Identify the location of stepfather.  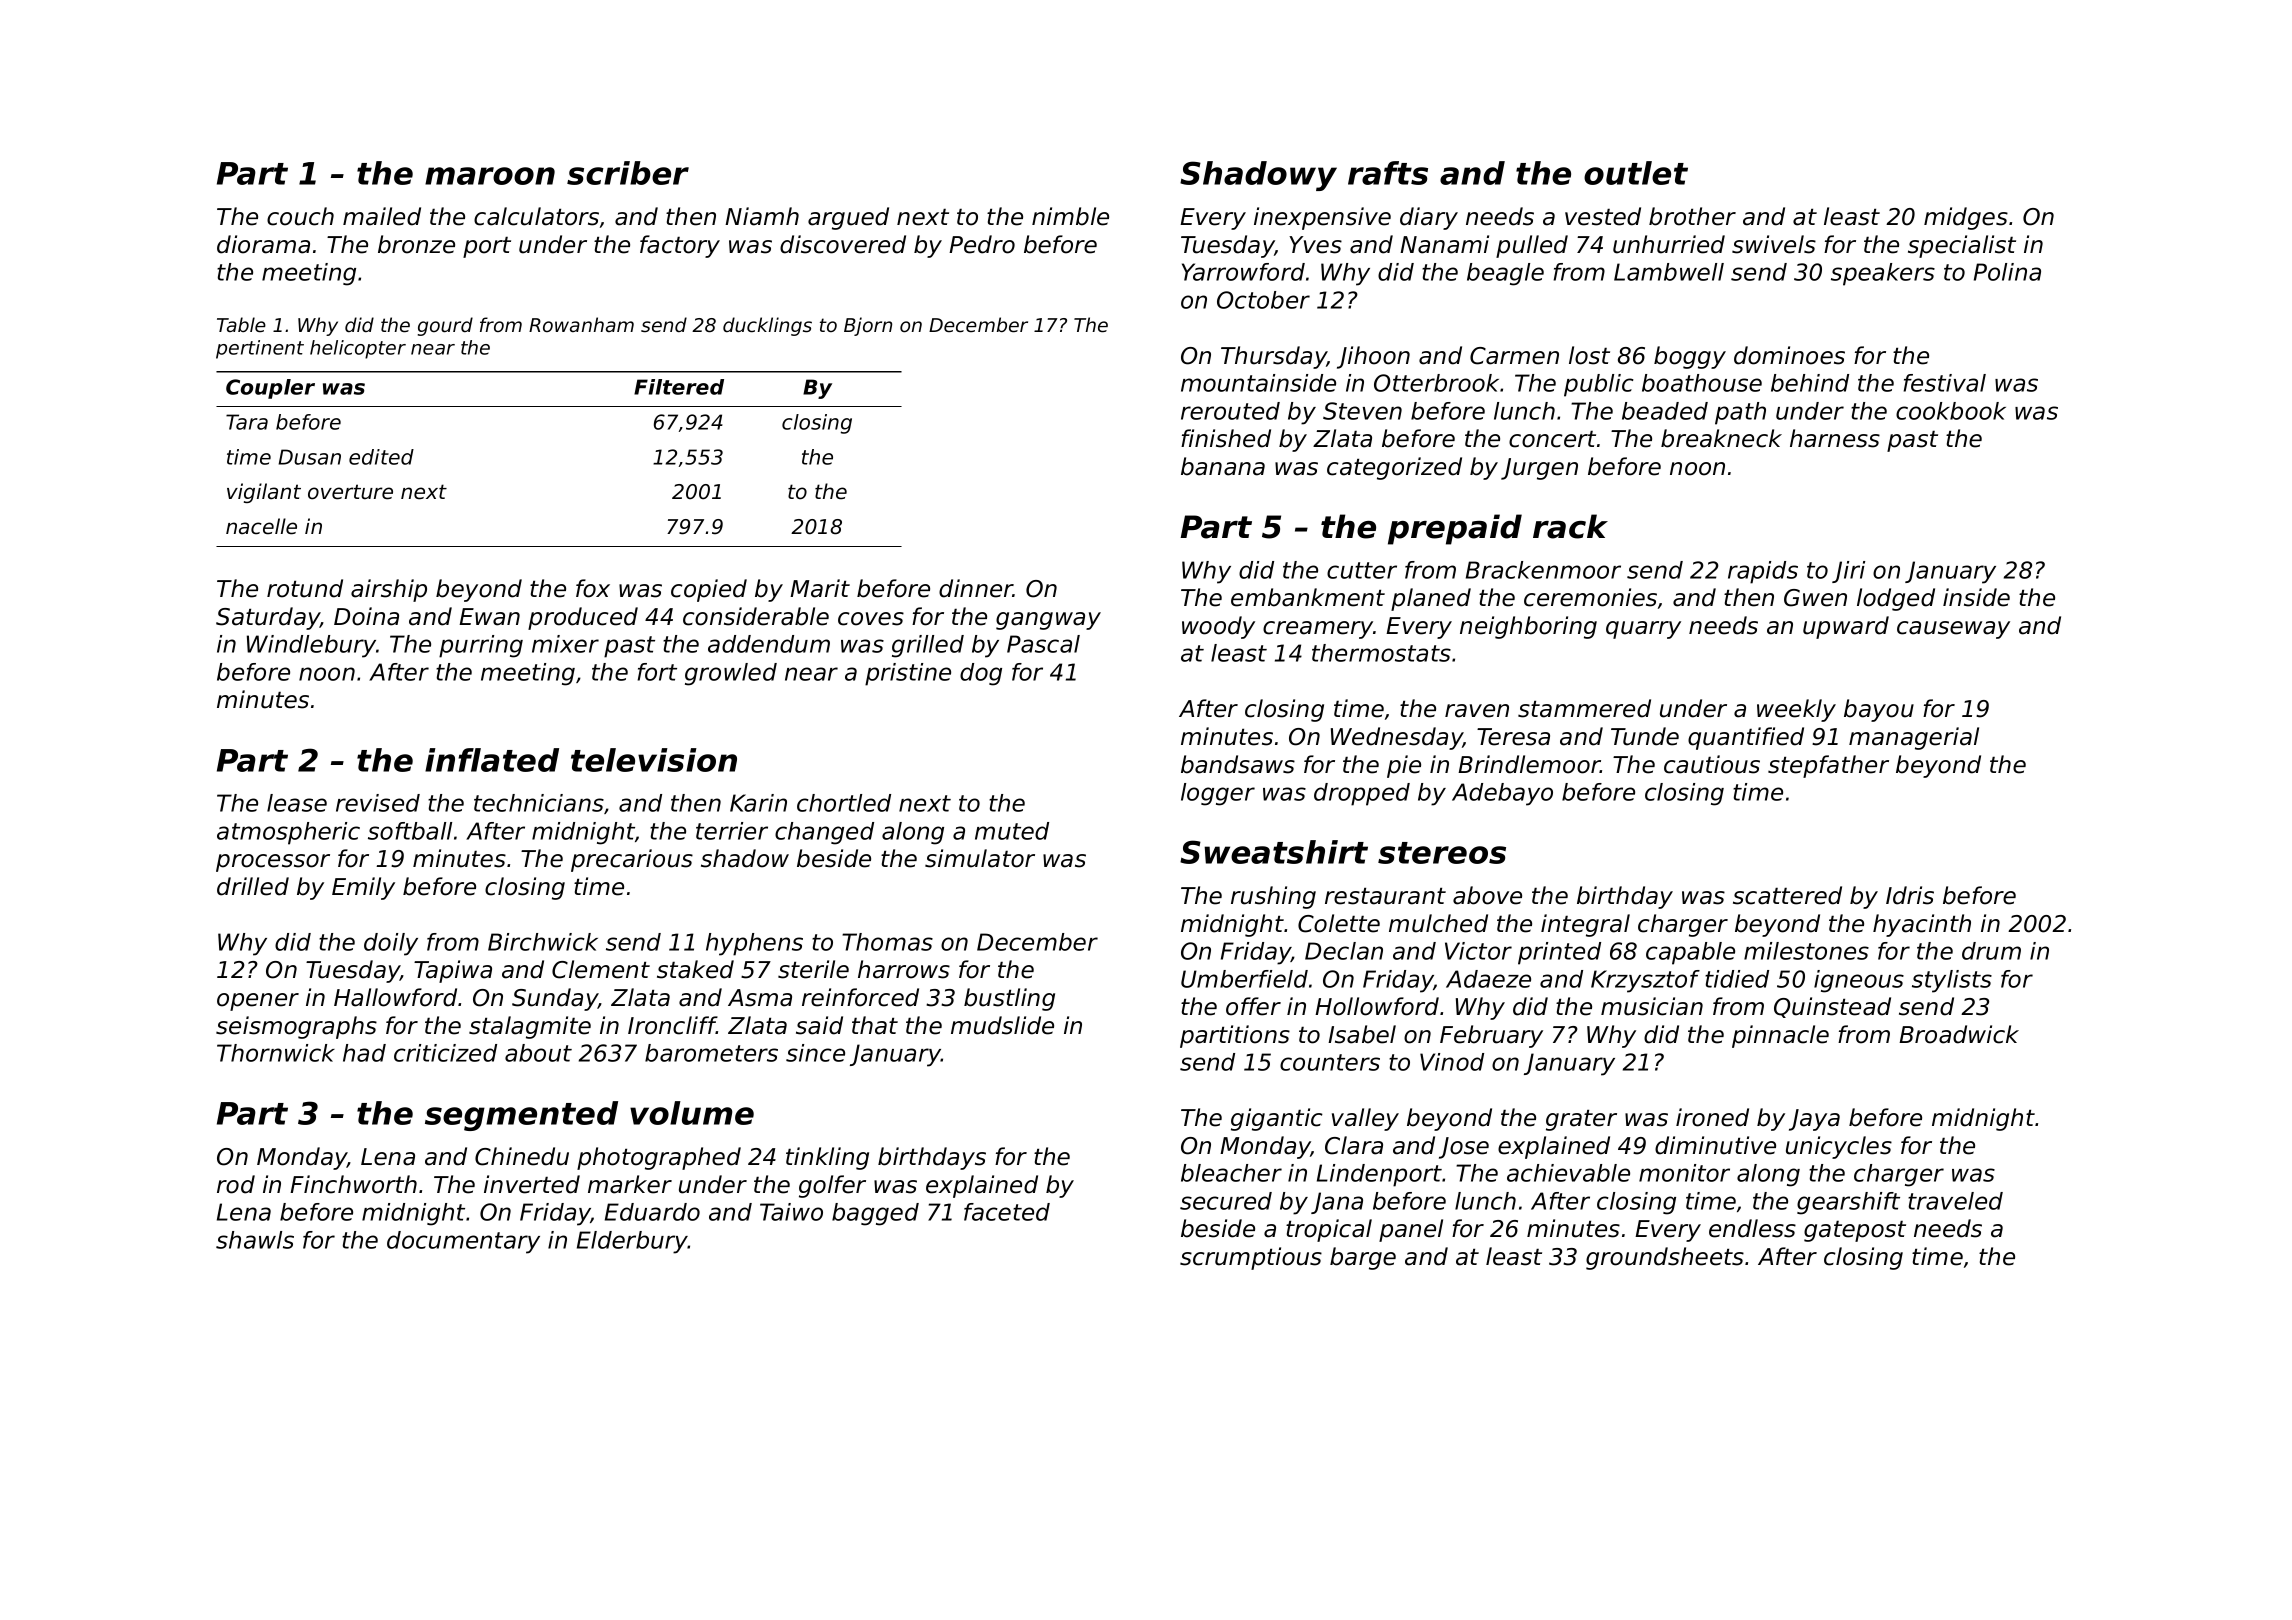
(1828, 766).
